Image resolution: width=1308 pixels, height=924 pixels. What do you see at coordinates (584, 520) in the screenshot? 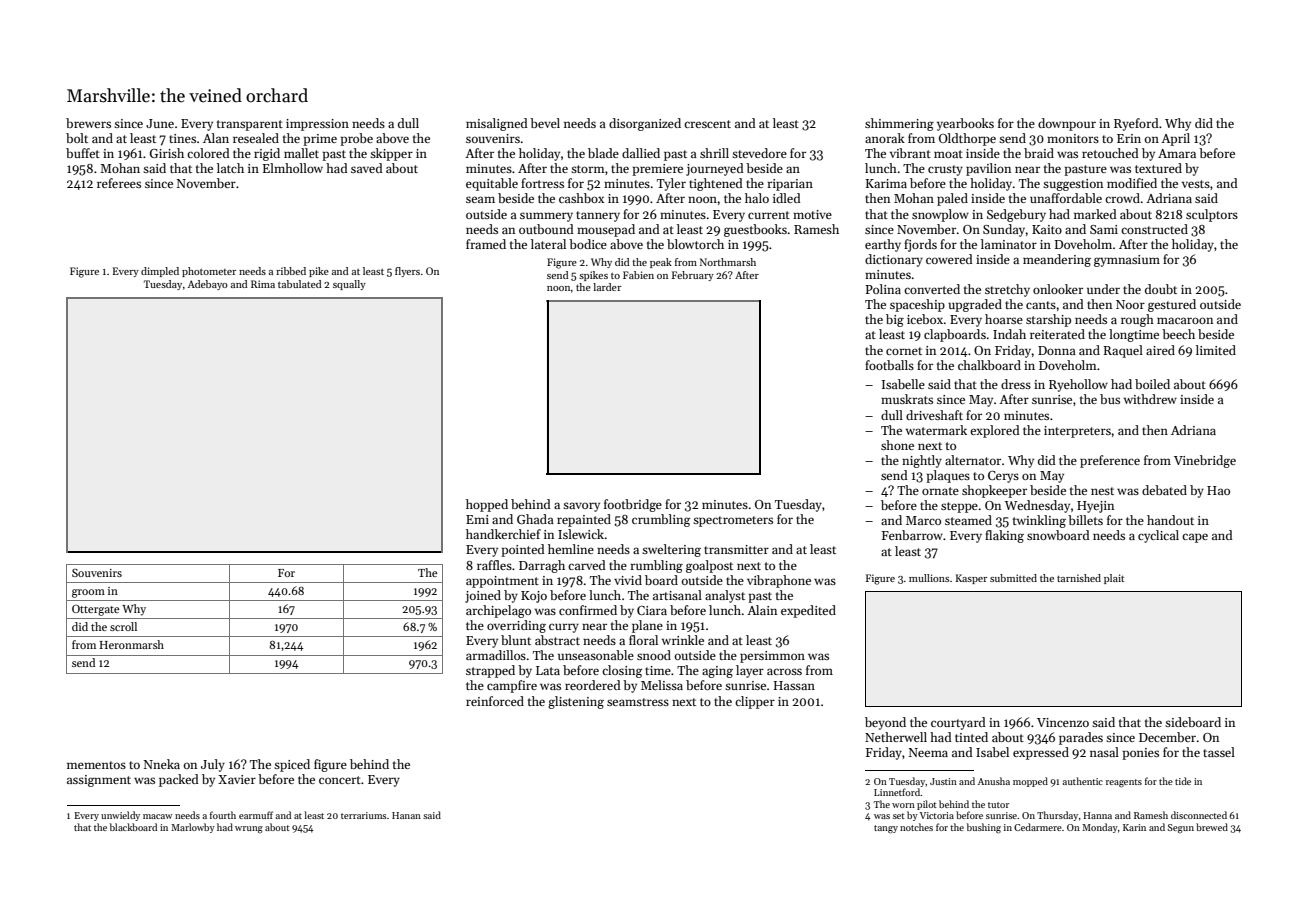
I see `repainted` at bounding box center [584, 520].
